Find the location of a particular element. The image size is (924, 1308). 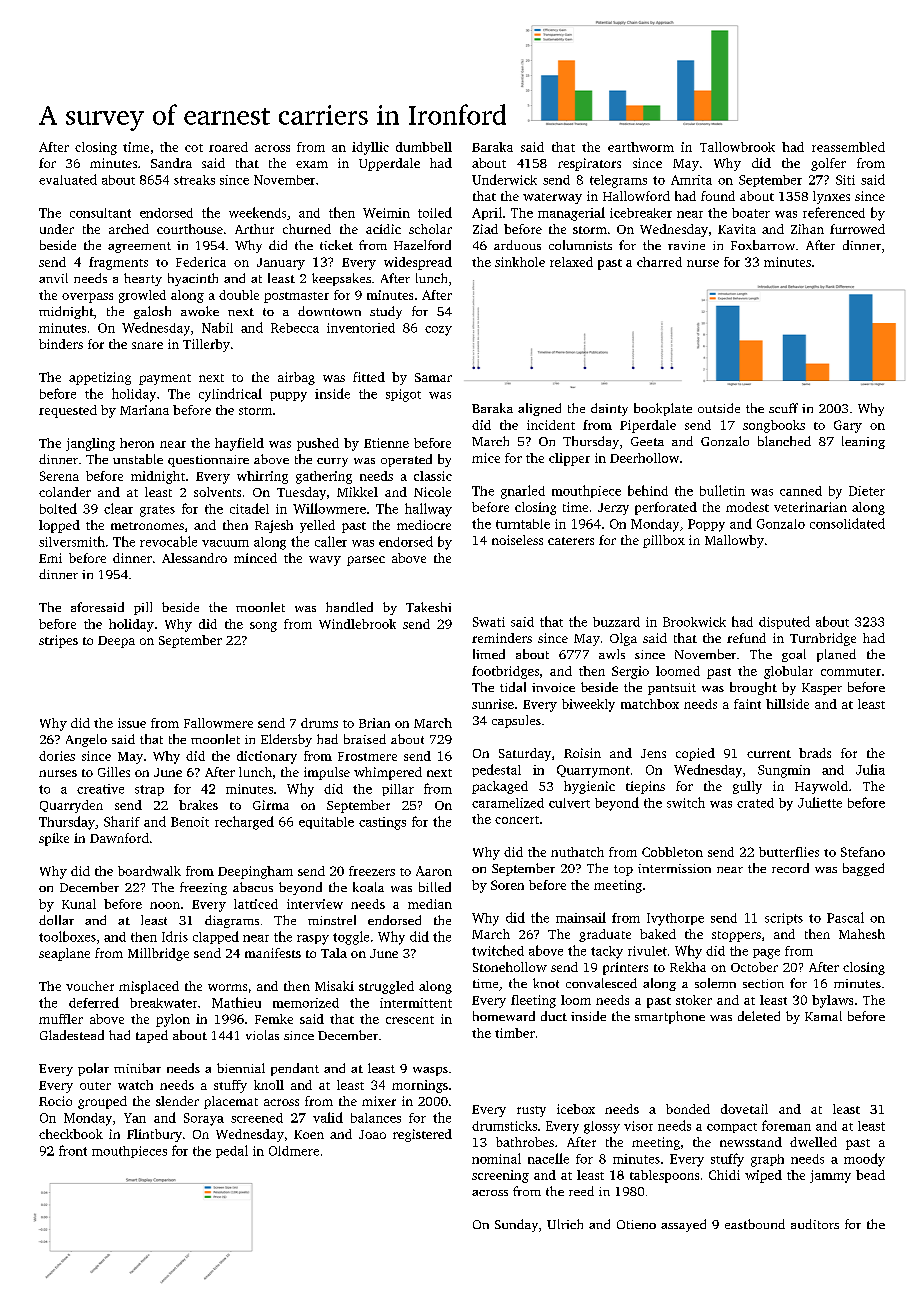

Deepa is located at coordinates (116, 642).
